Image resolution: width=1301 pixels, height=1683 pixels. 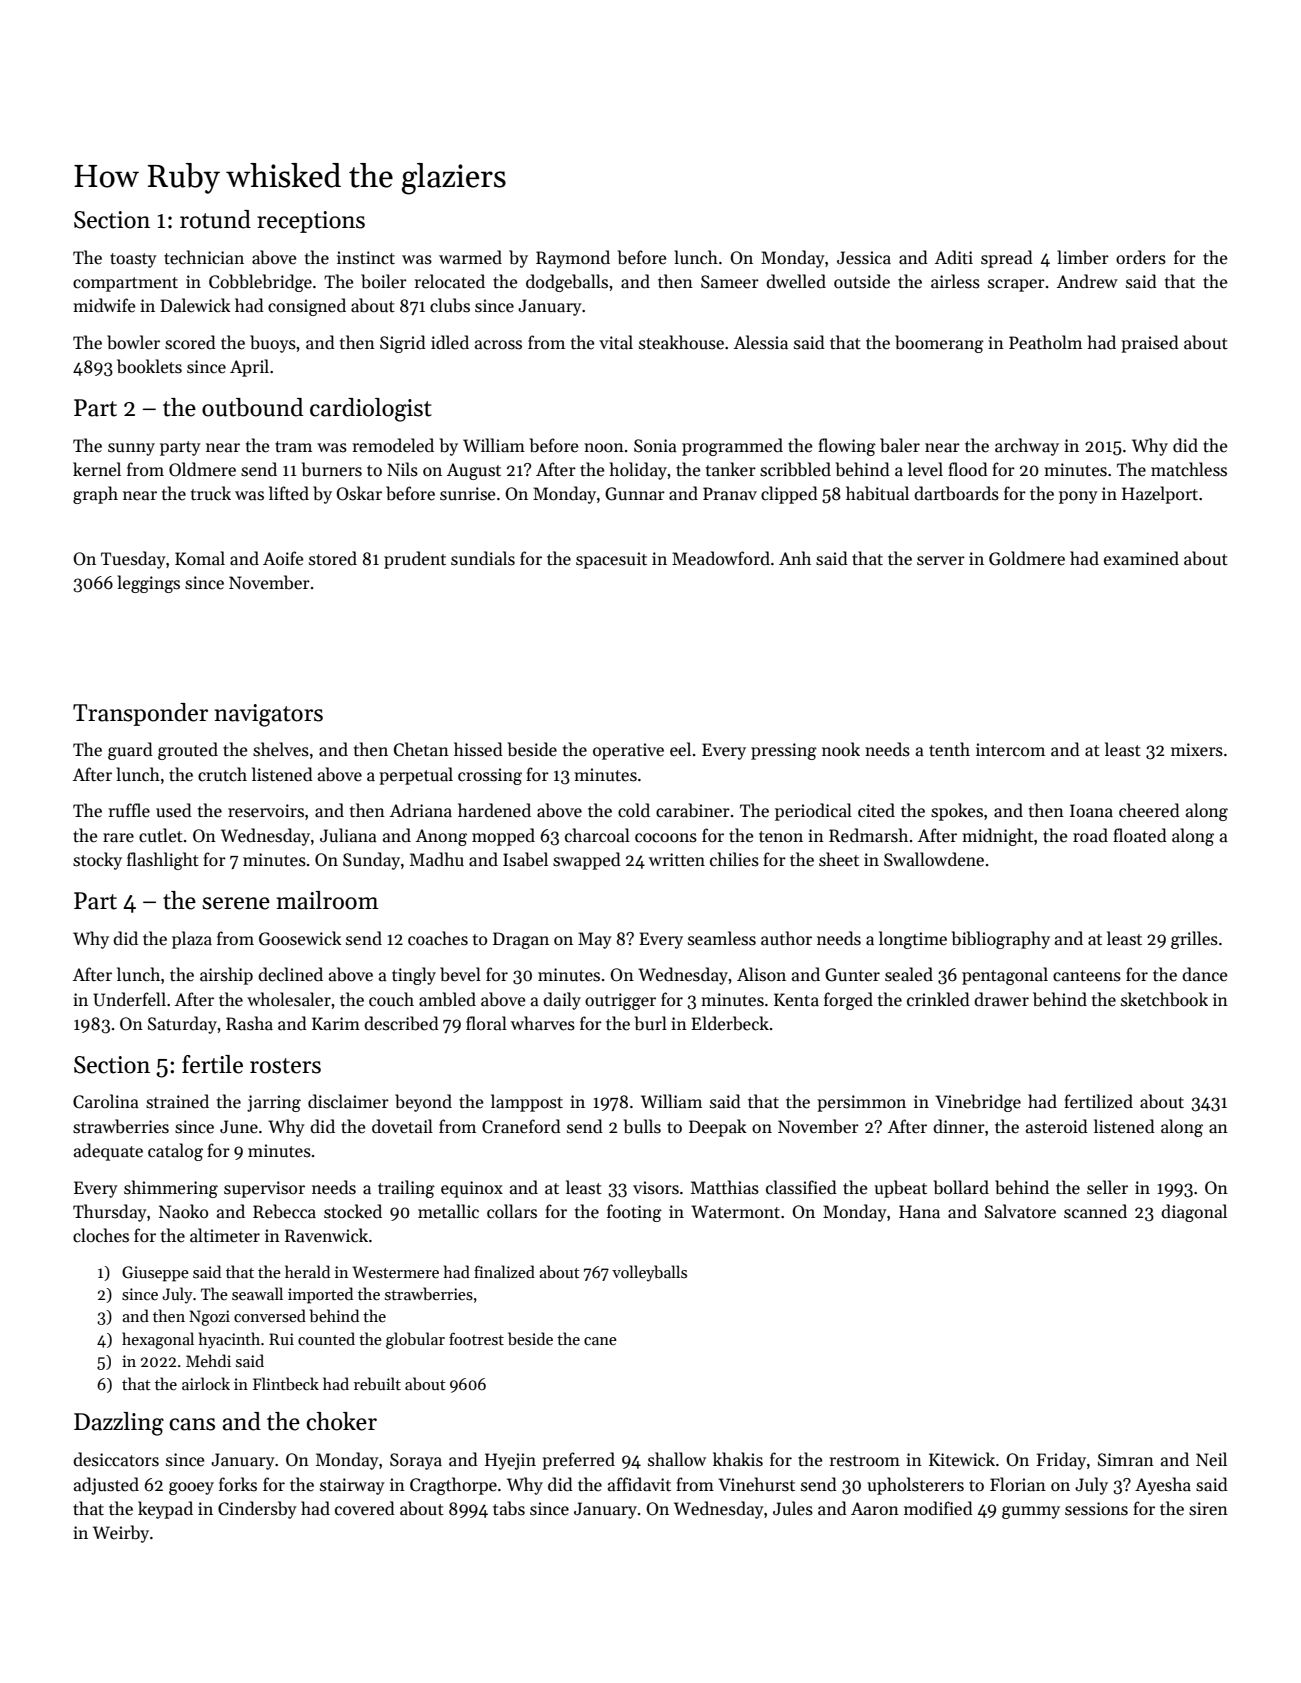 What do you see at coordinates (864, 258) in the screenshot?
I see `Jessica` at bounding box center [864, 258].
